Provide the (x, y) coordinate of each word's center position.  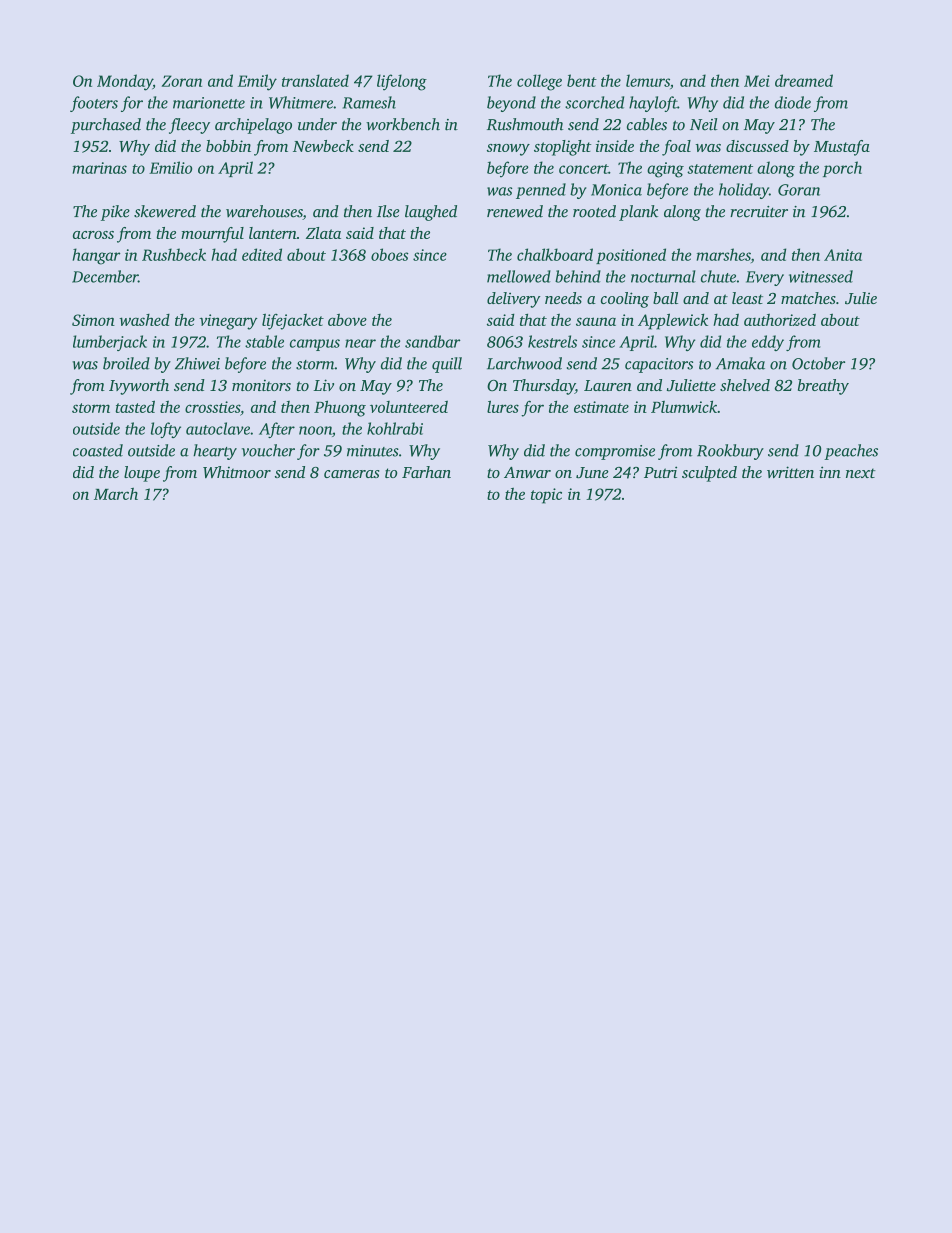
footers (94, 104)
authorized (780, 319)
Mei (757, 81)
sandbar (433, 341)
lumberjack (110, 343)
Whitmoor (237, 472)
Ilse (388, 211)
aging (665, 170)
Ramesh (369, 102)
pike (115, 213)
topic (546, 496)
